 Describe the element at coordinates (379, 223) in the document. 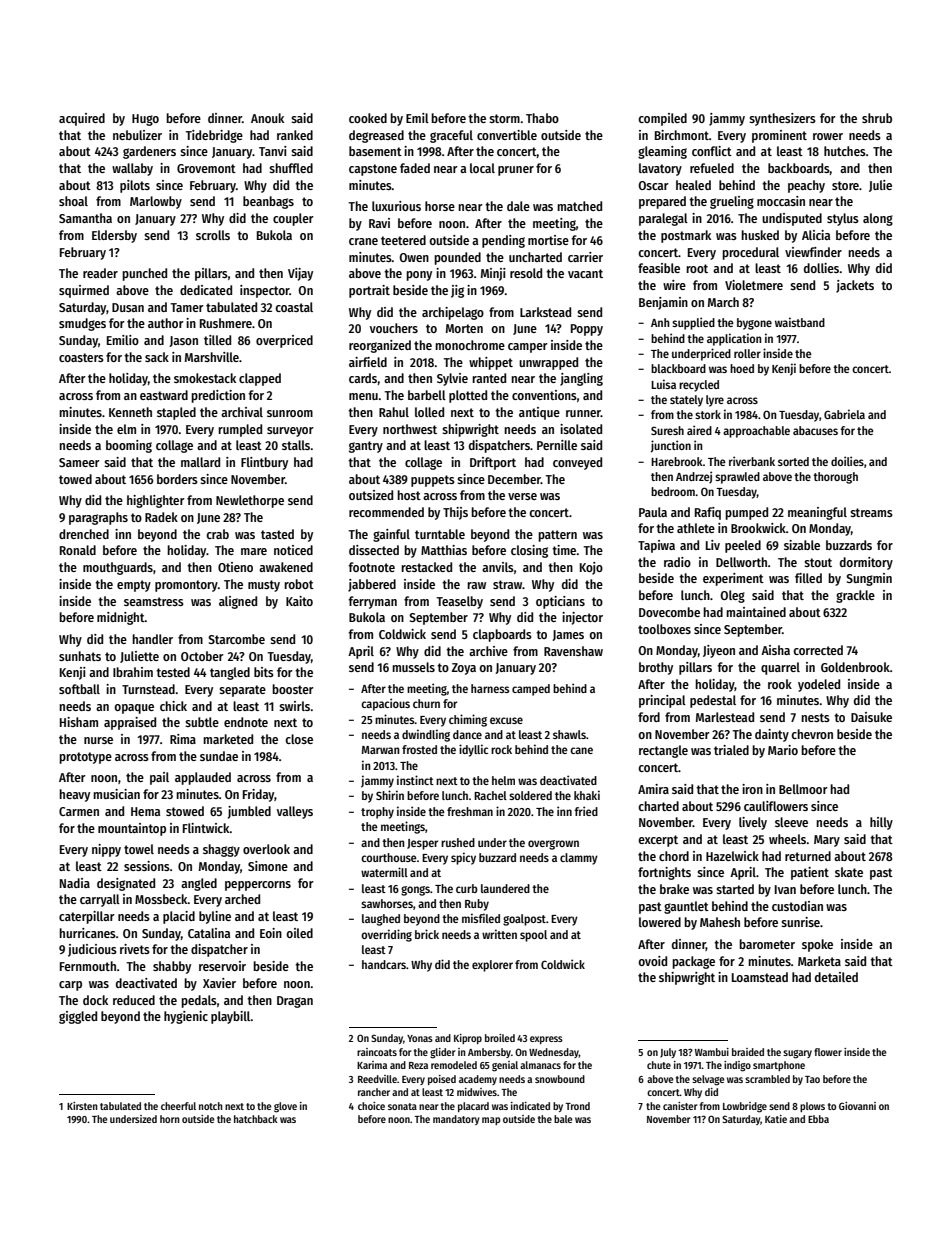

I see `Ravi` at that location.
